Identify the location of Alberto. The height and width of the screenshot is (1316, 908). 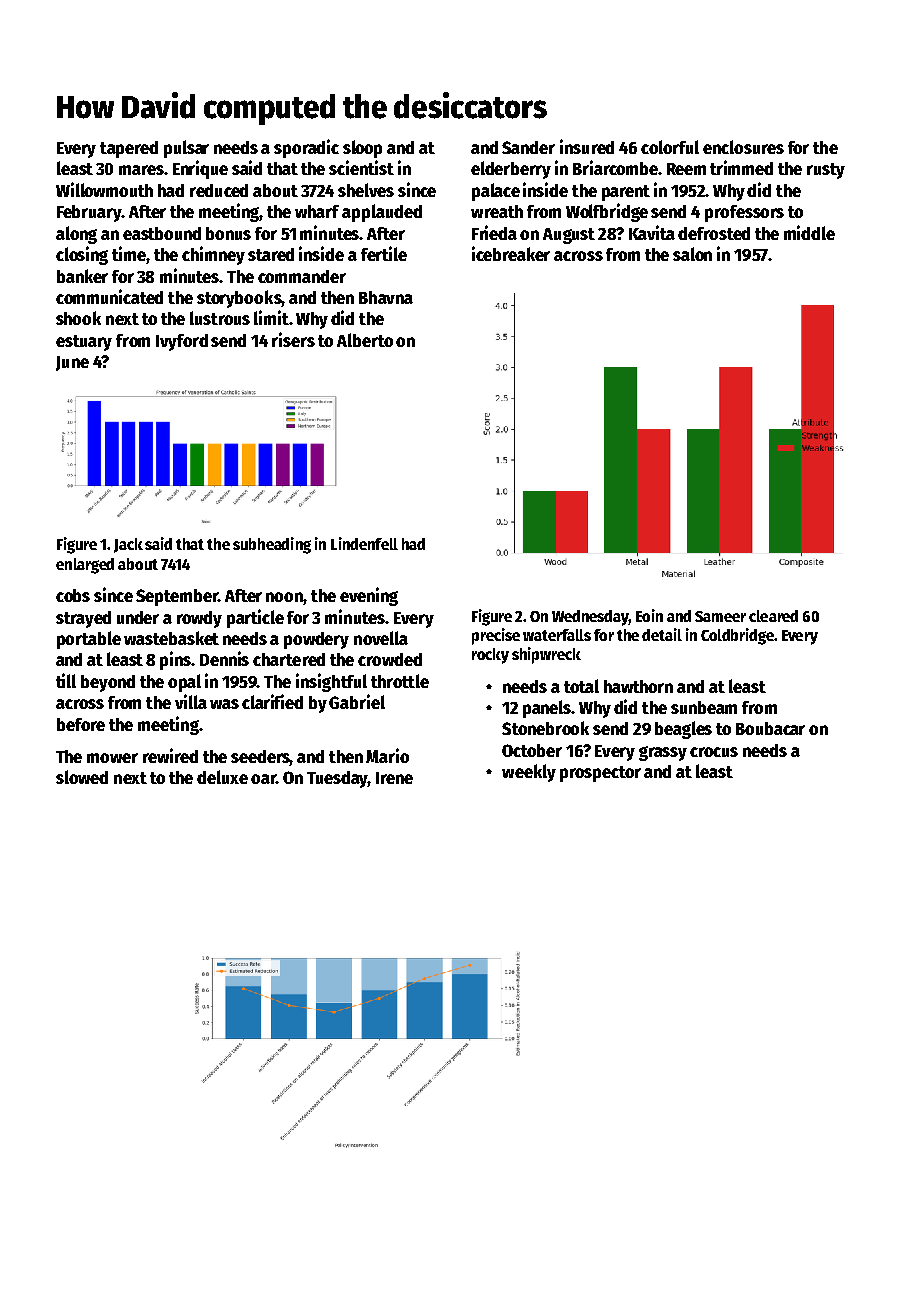
(365, 340).
